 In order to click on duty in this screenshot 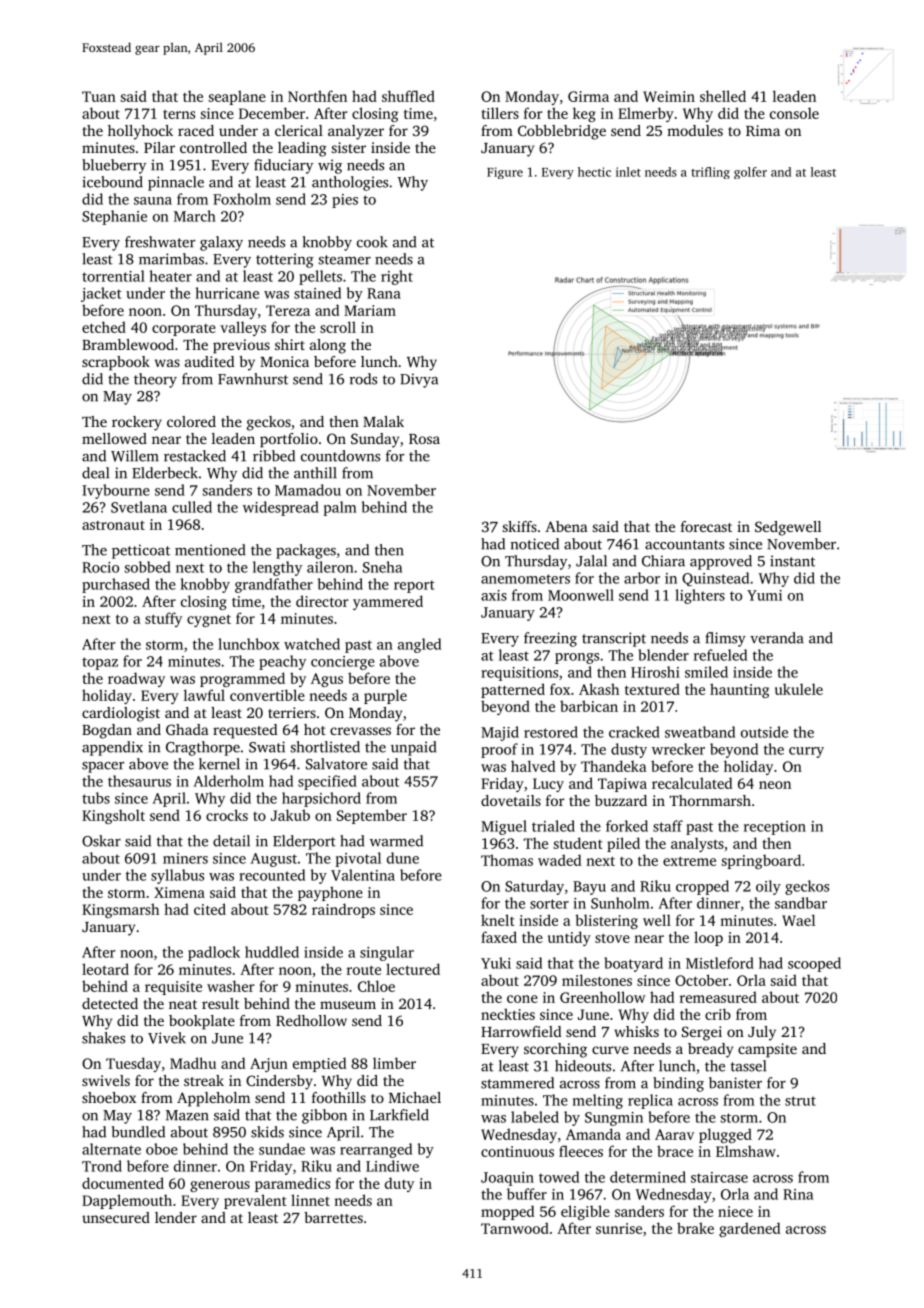, I will do `click(399, 1184)`.
